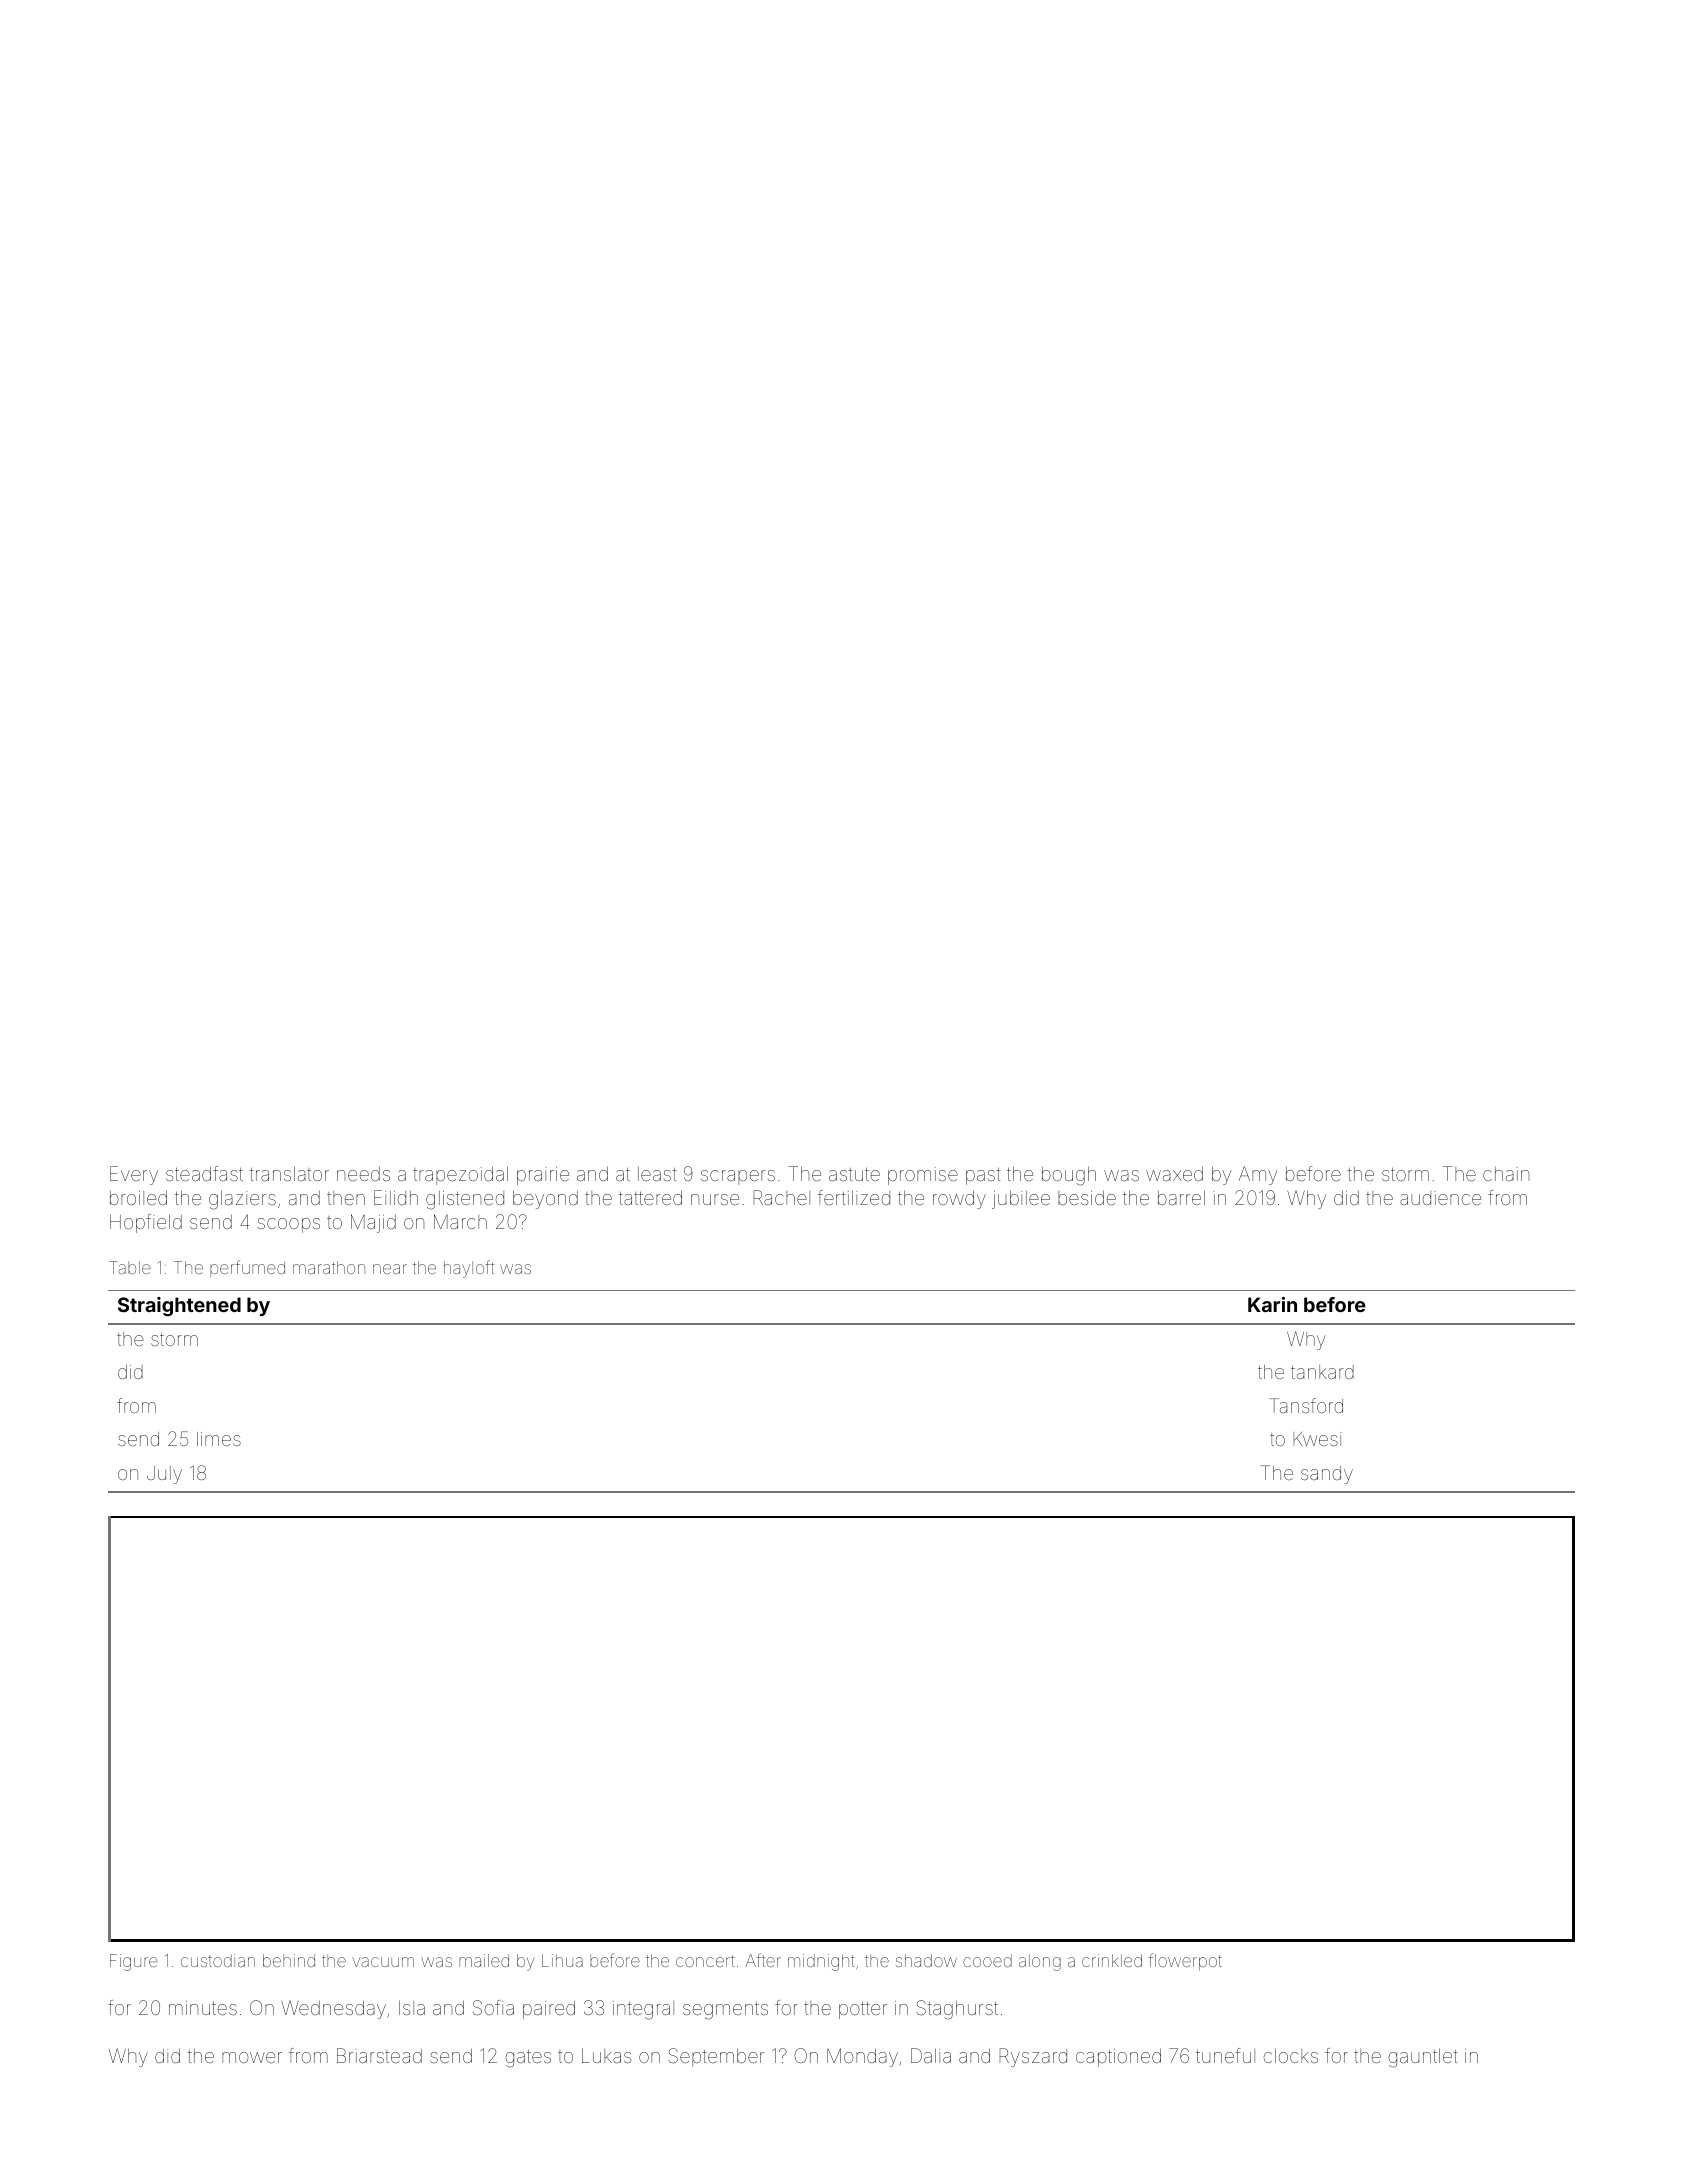  I want to click on concert, so click(705, 1961).
